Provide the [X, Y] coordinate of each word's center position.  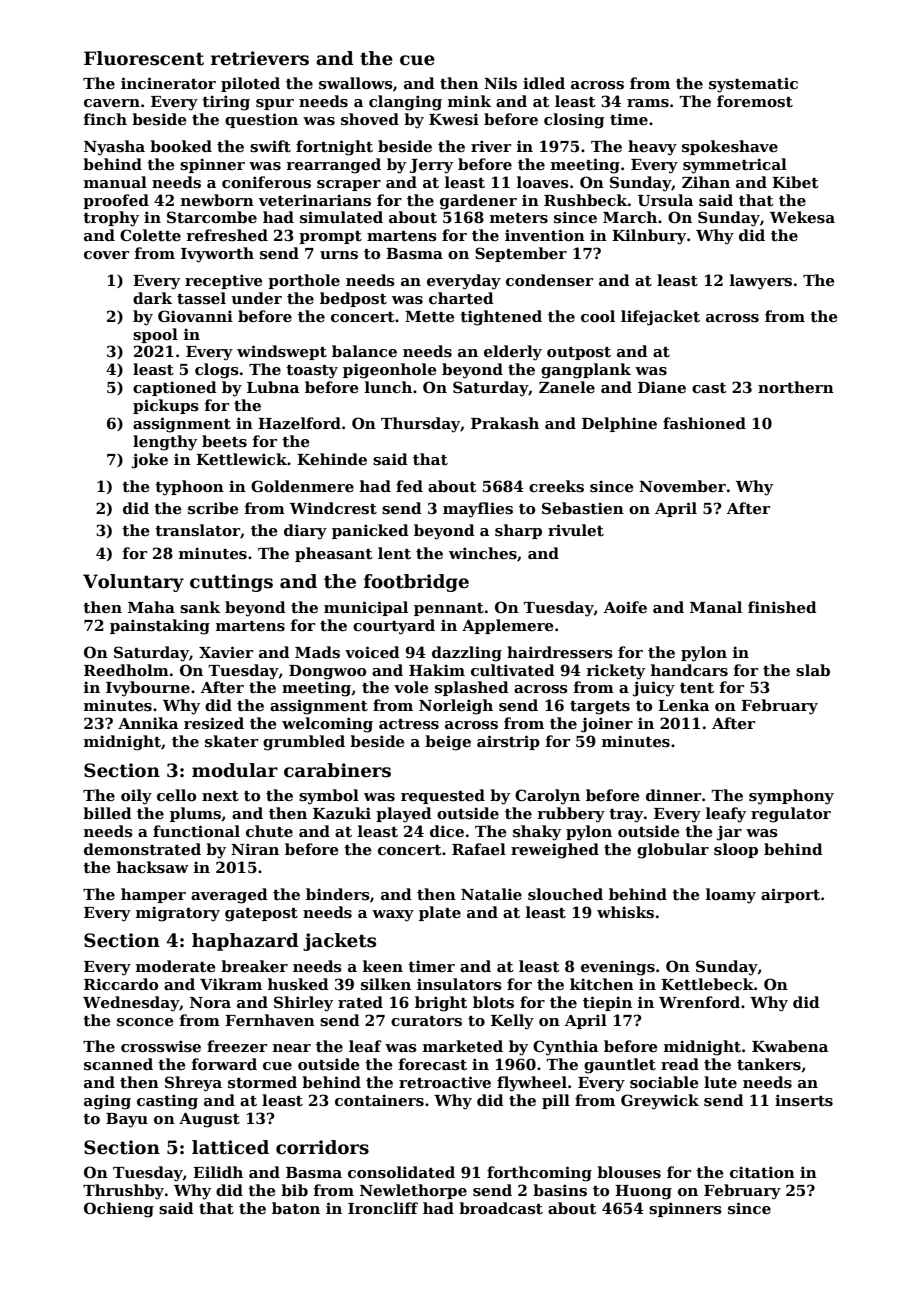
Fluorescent [144, 58]
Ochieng [119, 1210]
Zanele [567, 387]
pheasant [334, 554]
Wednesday [131, 1004]
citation [762, 1172]
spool [155, 335]
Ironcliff [383, 1208]
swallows [356, 83]
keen [383, 966]
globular [673, 851]
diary [305, 532]
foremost [755, 101]
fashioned [704, 423]
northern [796, 387]
